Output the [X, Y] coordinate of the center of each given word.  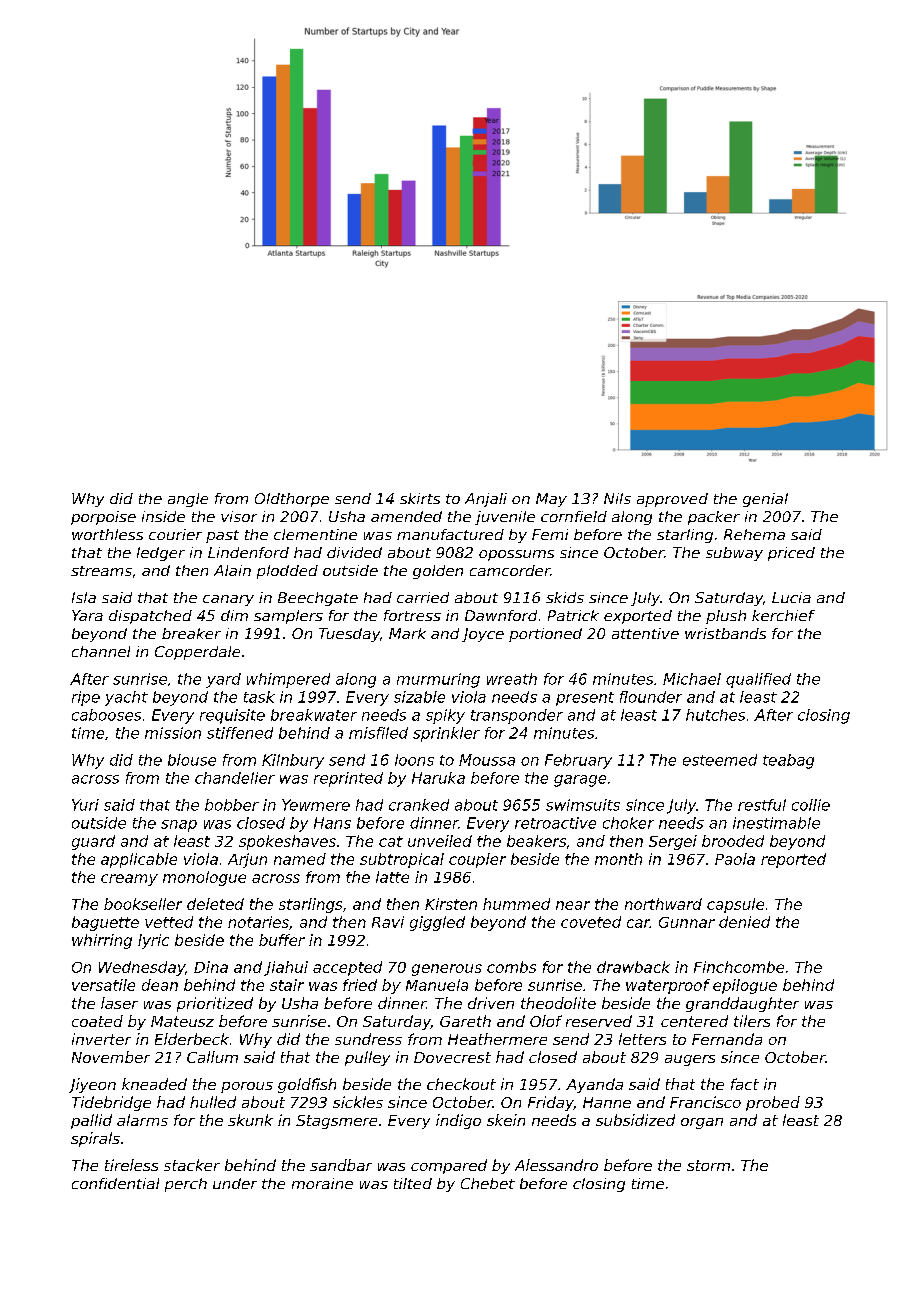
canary [228, 600]
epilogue [745, 986]
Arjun [247, 860]
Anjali [486, 500]
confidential [115, 1183]
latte [392, 877]
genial [765, 500]
